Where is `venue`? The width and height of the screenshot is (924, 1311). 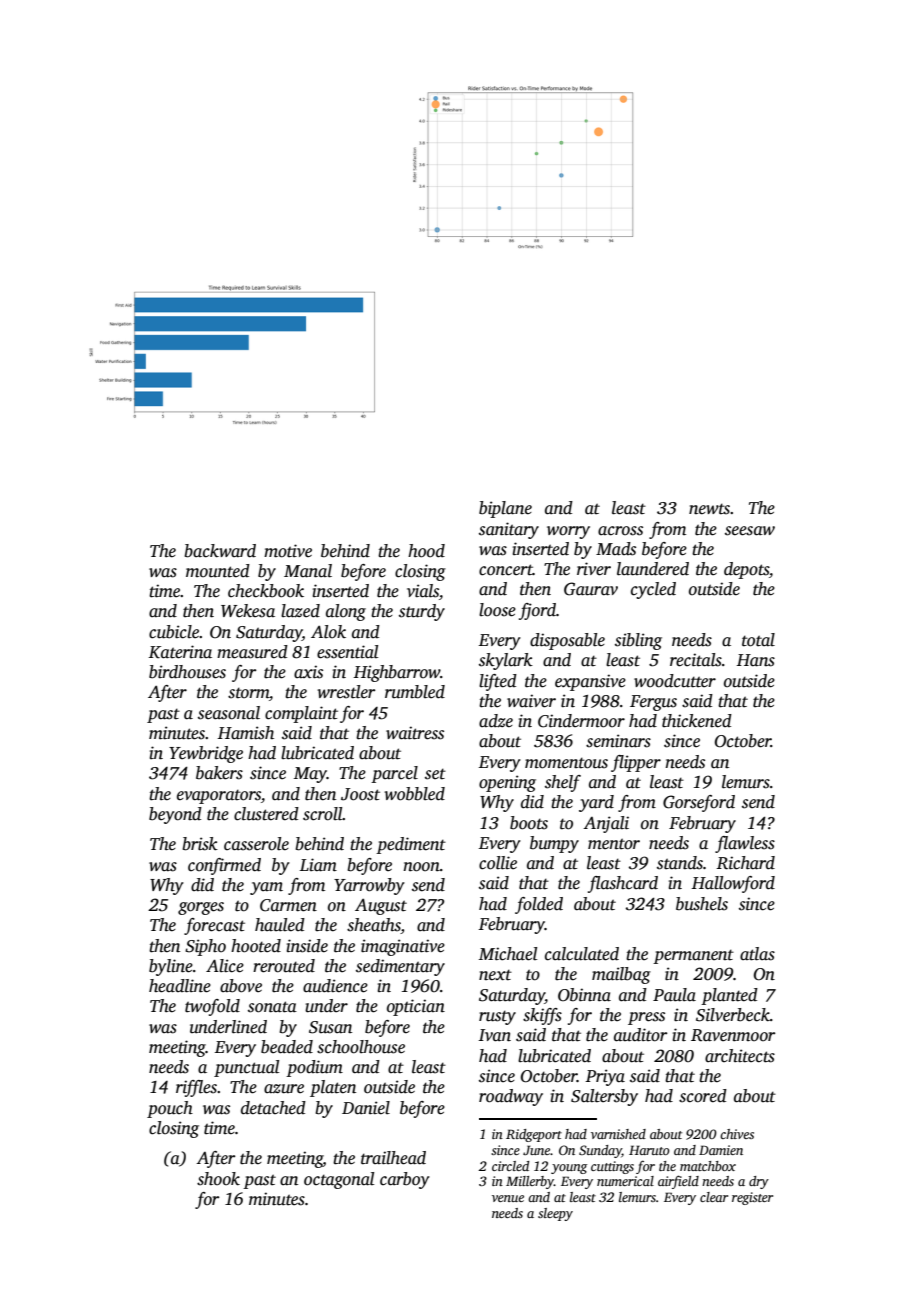
venue is located at coordinates (508, 1198).
